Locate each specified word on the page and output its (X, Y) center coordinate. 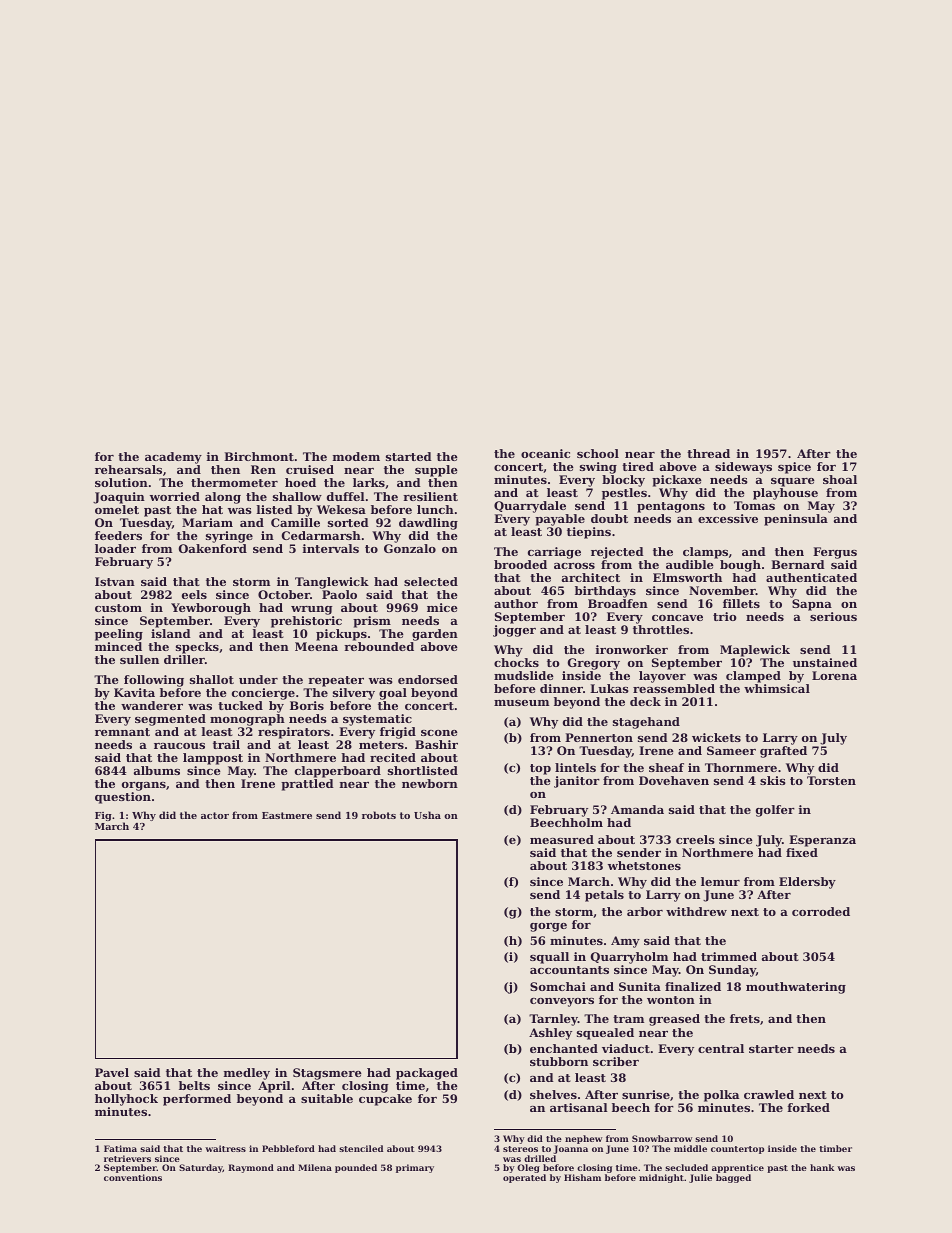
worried (175, 496)
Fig (103, 816)
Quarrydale (530, 507)
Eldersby (807, 883)
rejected (617, 553)
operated (524, 1178)
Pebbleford (288, 1148)
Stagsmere (327, 1074)
